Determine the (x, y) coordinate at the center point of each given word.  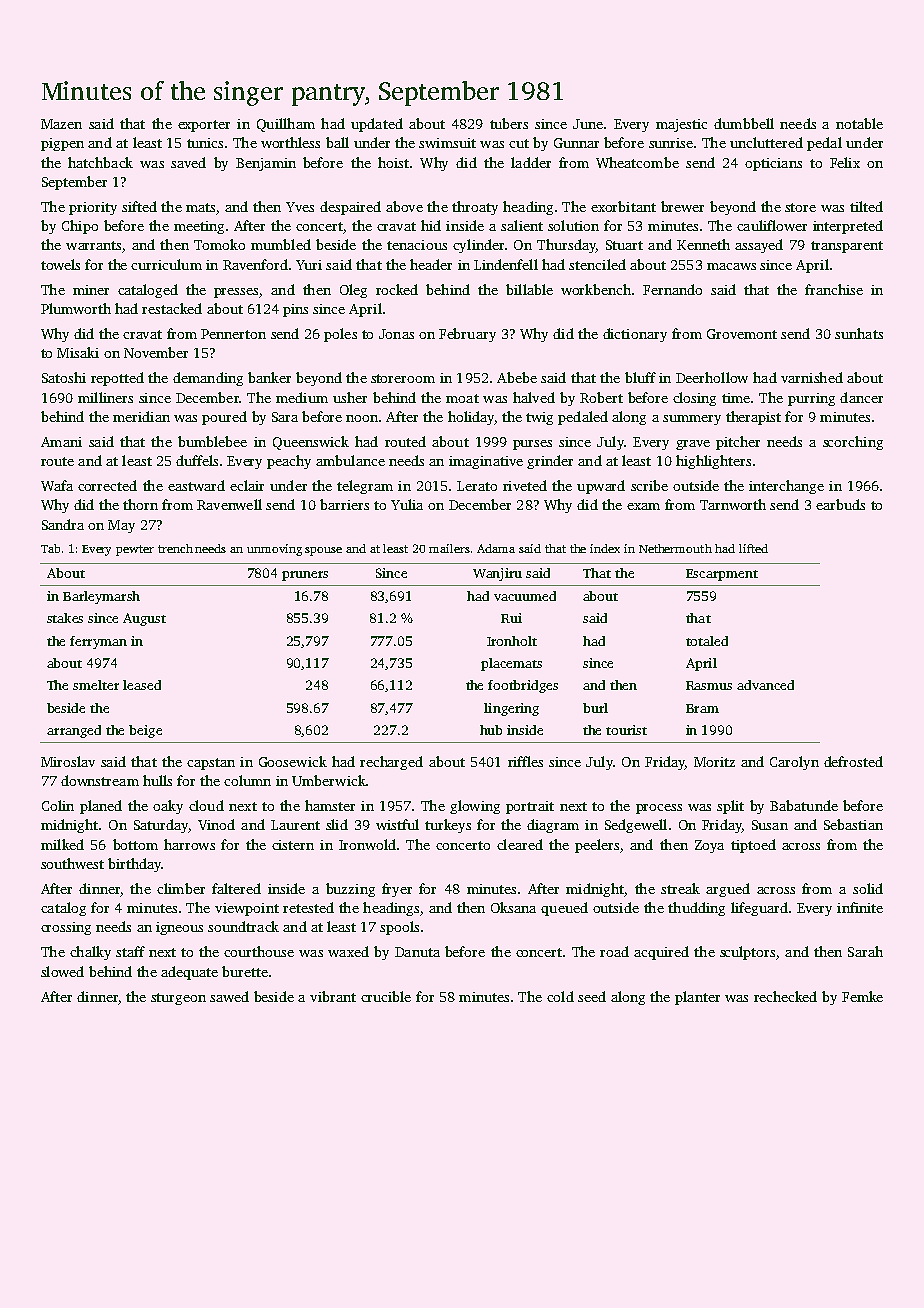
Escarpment (722, 575)
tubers (509, 123)
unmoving (274, 550)
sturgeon (178, 999)
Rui (511, 618)
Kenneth (703, 244)
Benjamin (266, 164)
